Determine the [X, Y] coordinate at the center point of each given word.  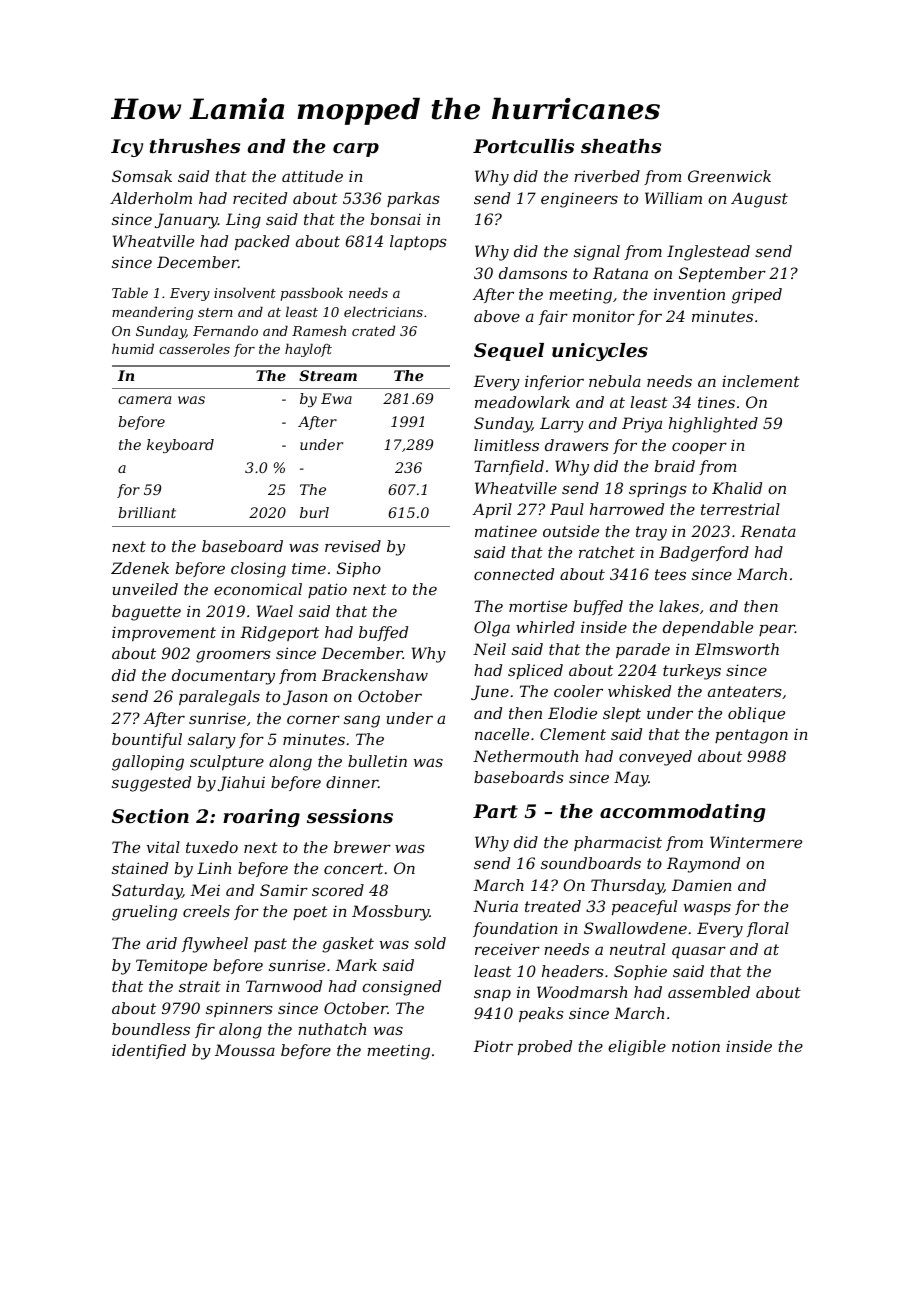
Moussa [245, 1050]
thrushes [195, 146]
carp [356, 150]
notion [696, 1046]
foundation [515, 929]
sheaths [621, 146]
